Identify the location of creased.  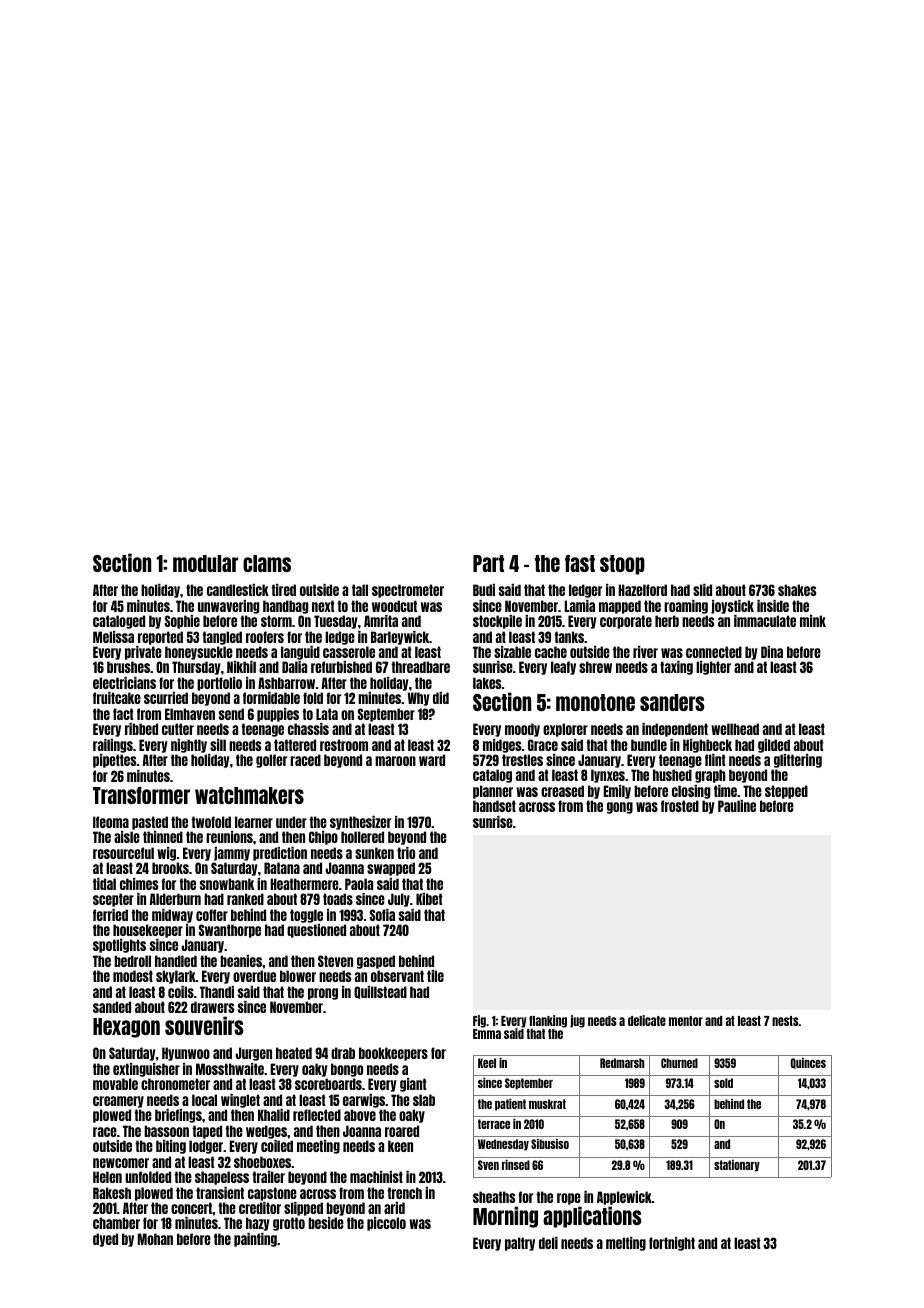
(562, 791).
